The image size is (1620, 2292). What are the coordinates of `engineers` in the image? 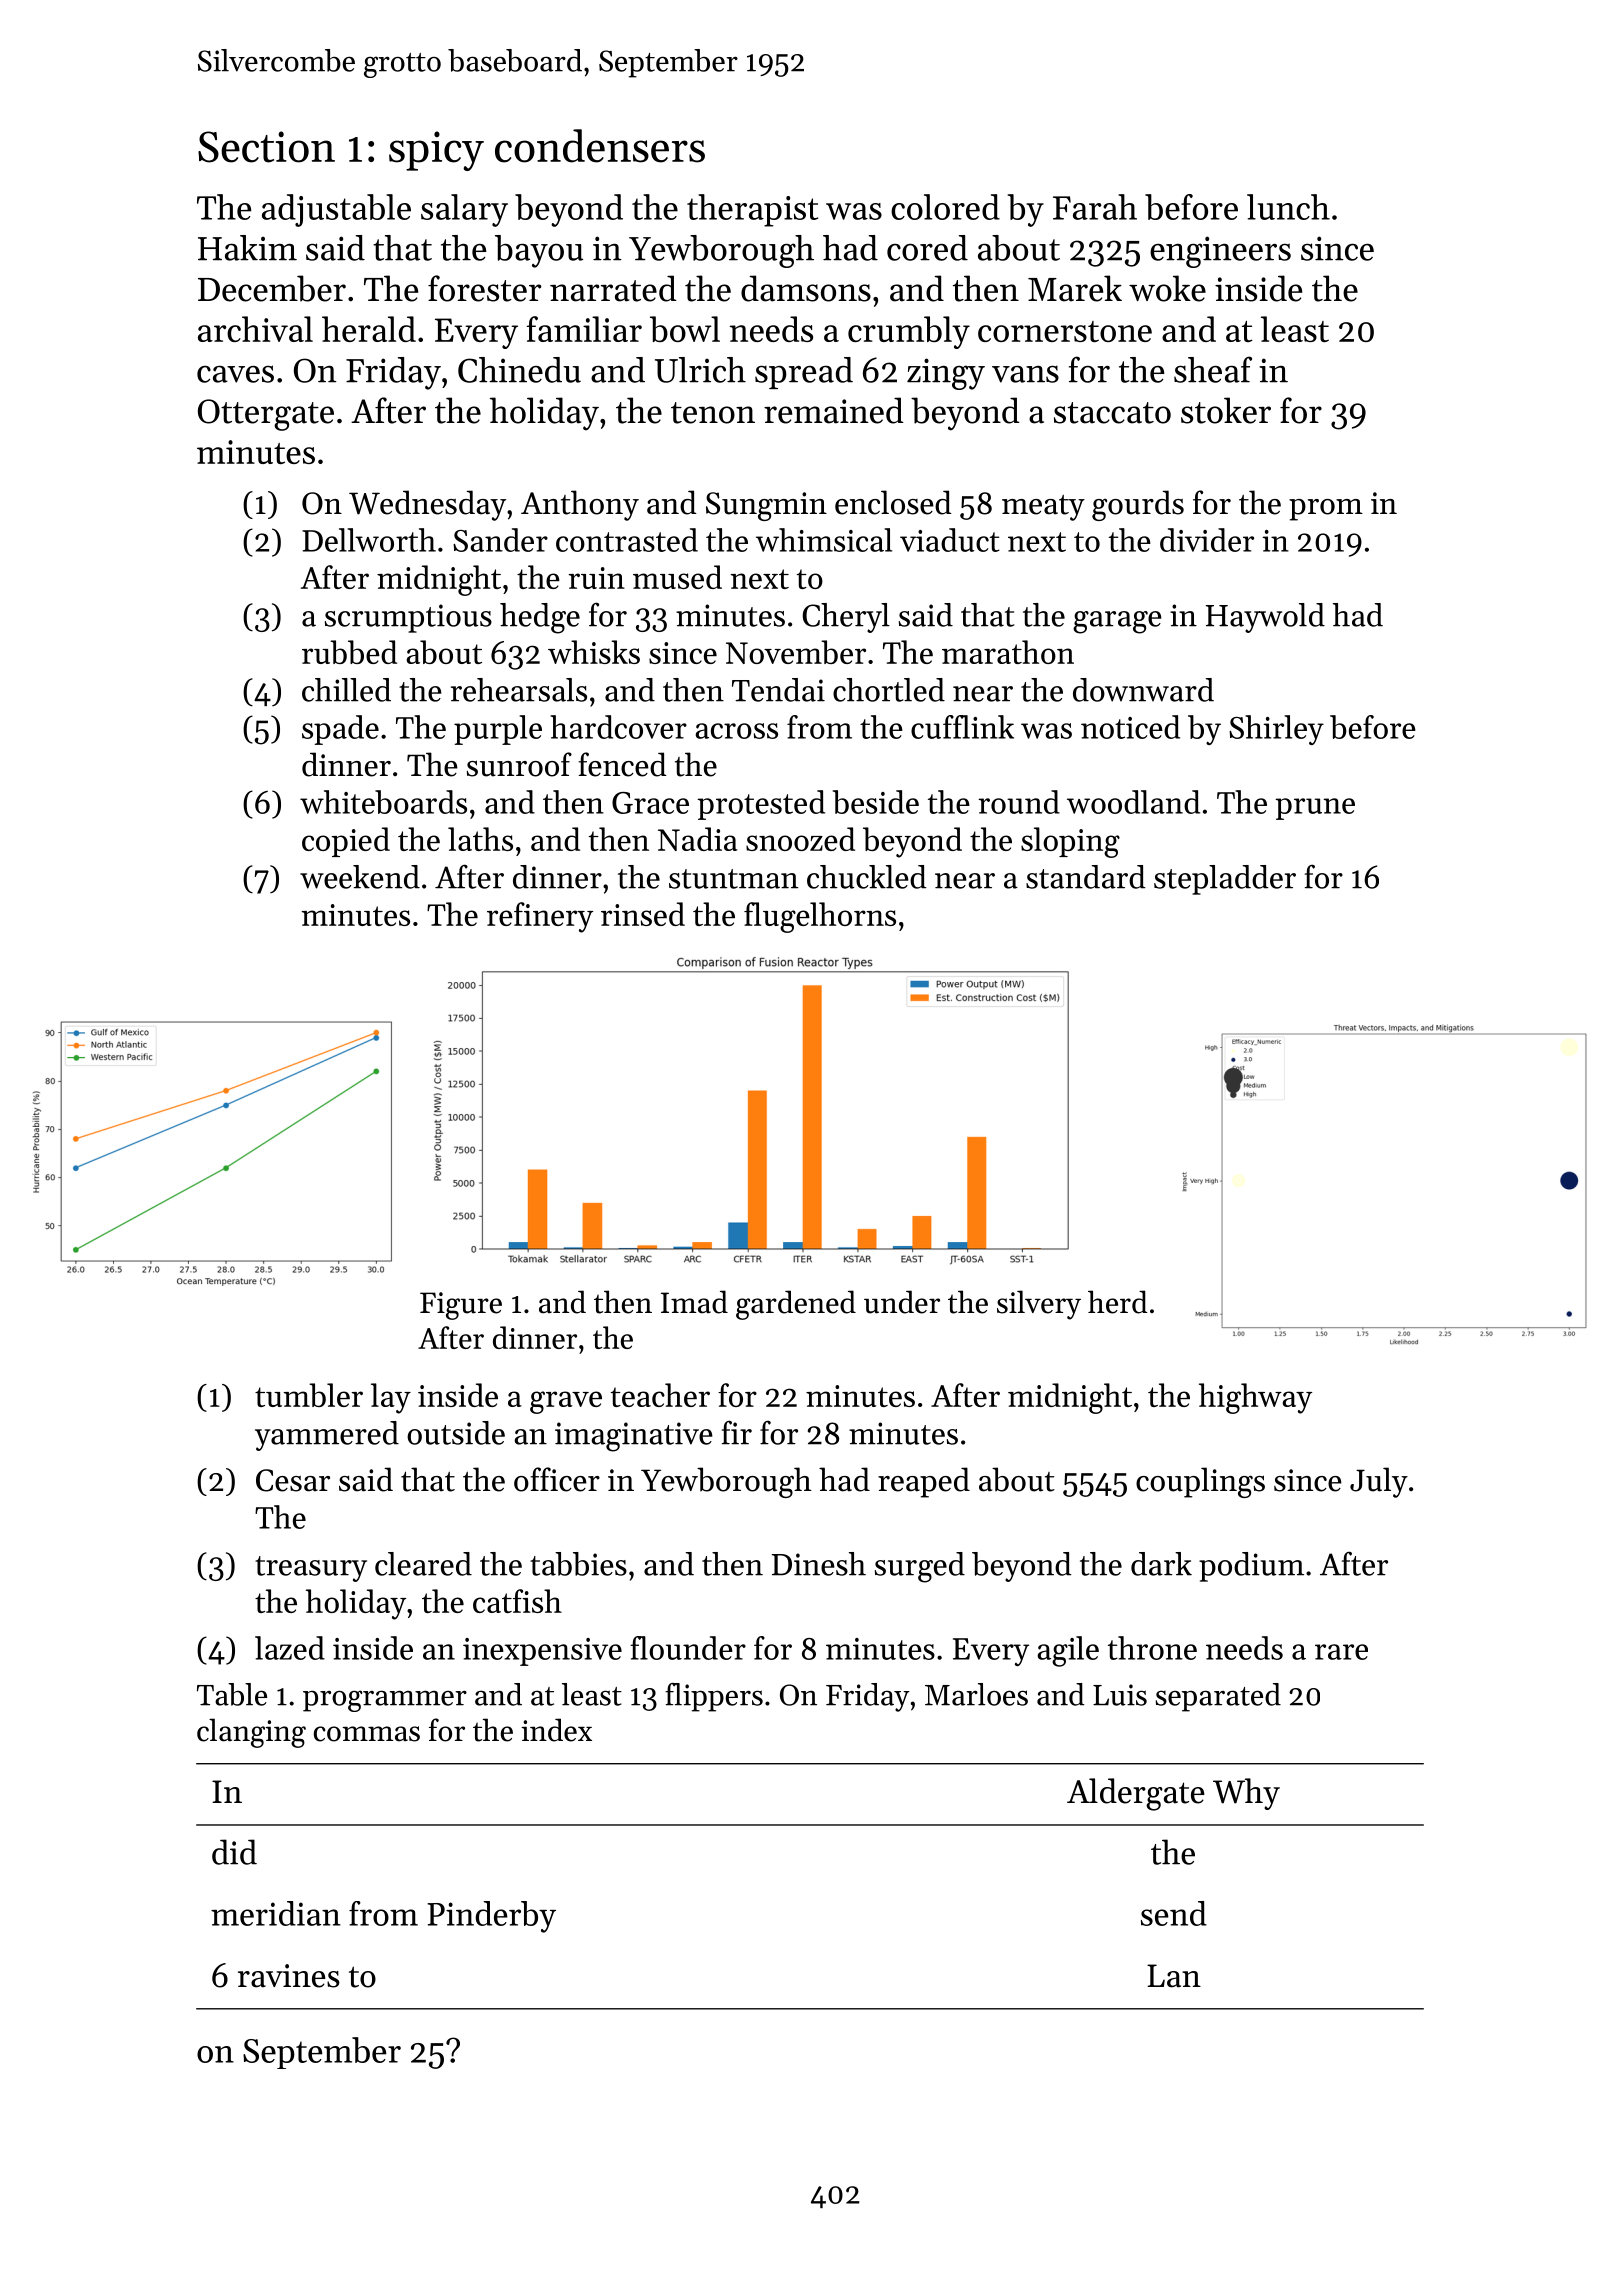 It's located at (1220, 252).
